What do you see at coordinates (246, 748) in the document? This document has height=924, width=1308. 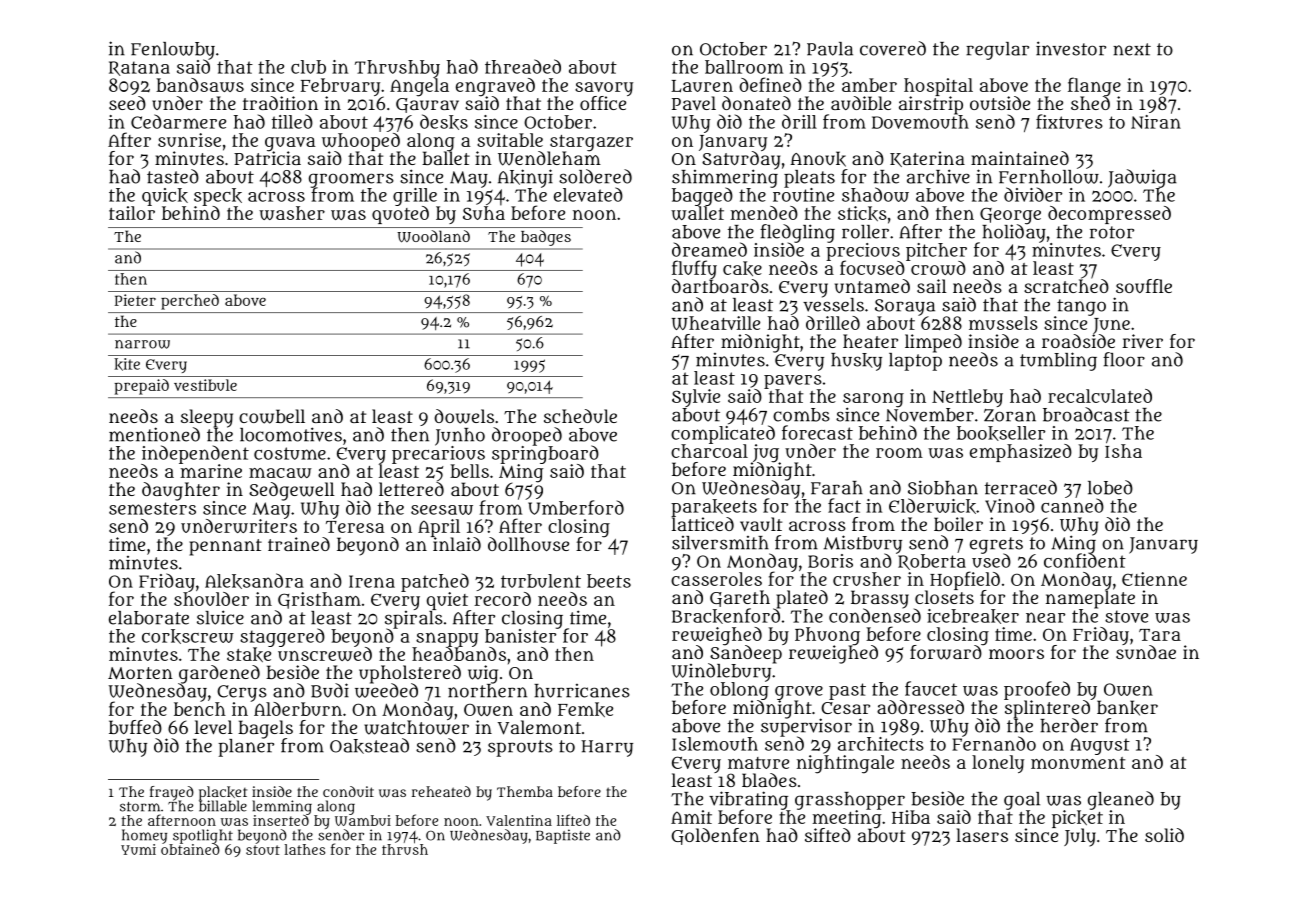 I see `planer` at bounding box center [246, 748].
